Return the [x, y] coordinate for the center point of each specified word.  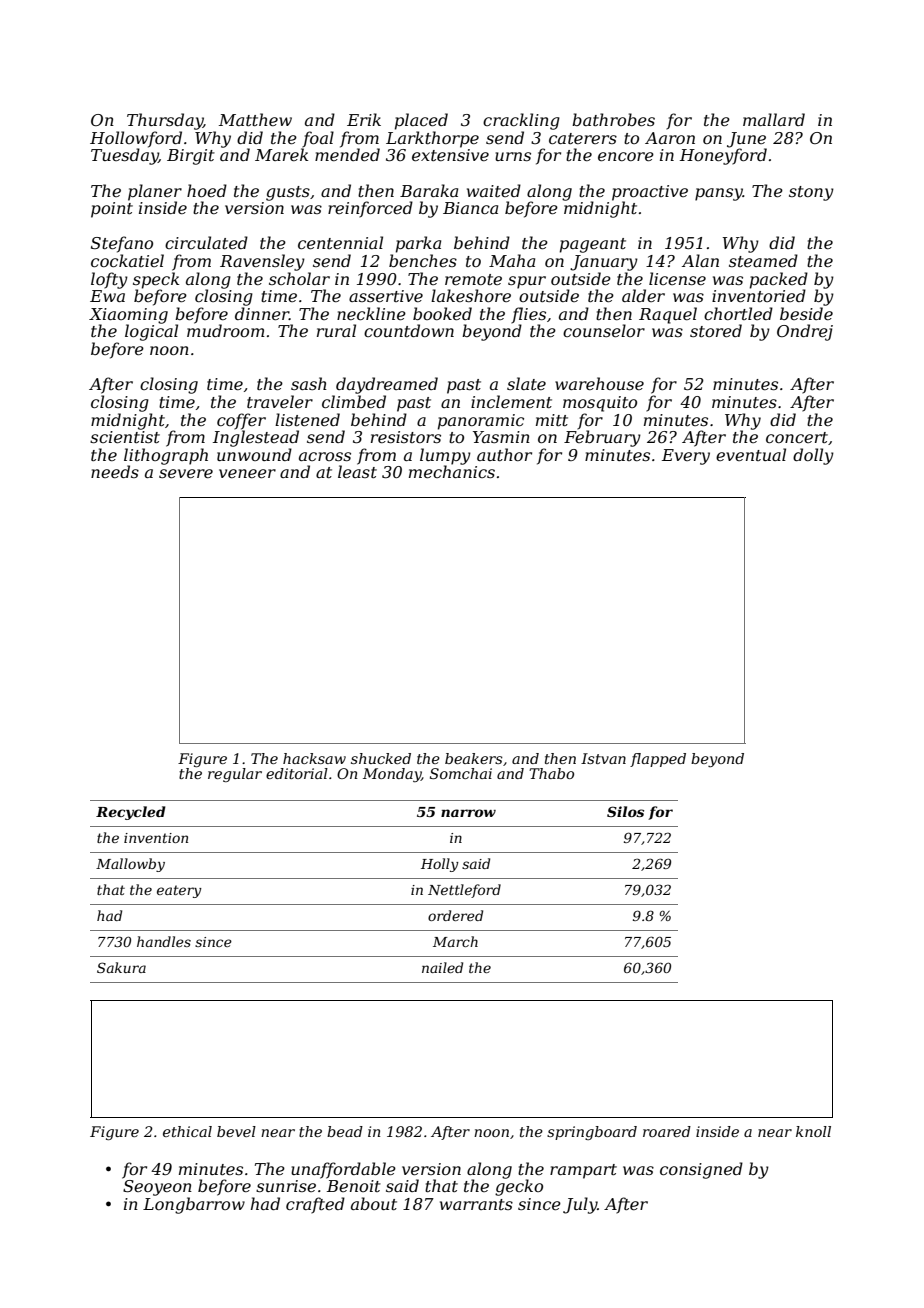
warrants [476, 1204]
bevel [236, 1131]
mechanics [452, 471]
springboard [592, 1133]
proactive [650, 193]
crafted [315, 1205]
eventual [751, 454]
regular [235, 775]
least [357, 471]
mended [347, 154]
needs [115, 471]
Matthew [255, 119]
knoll [813, 1131]
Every [686, 457]
